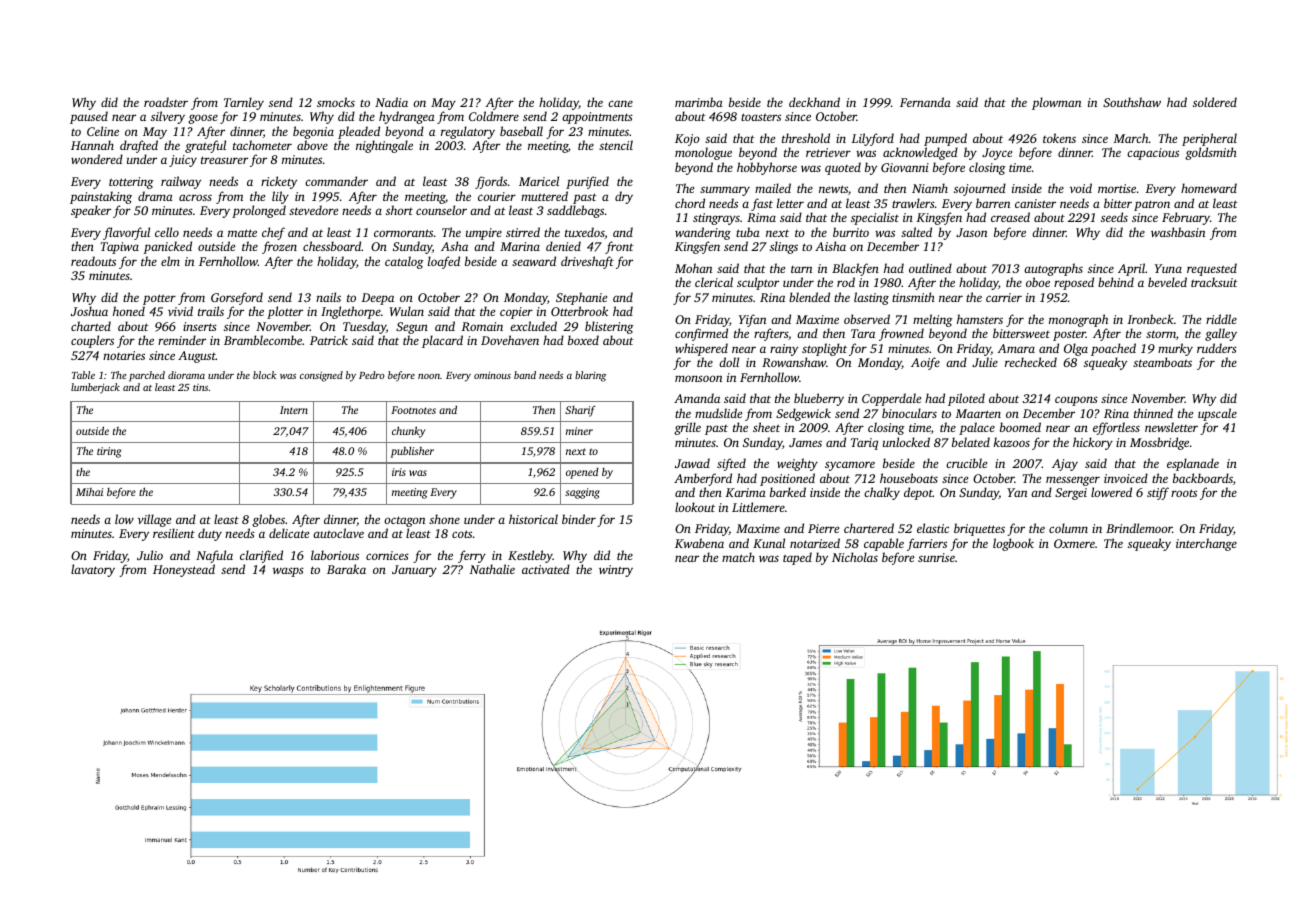 The width and height of the screenshot is (1308, 924). I want to click on Southshaw, so click(1132, 102).
